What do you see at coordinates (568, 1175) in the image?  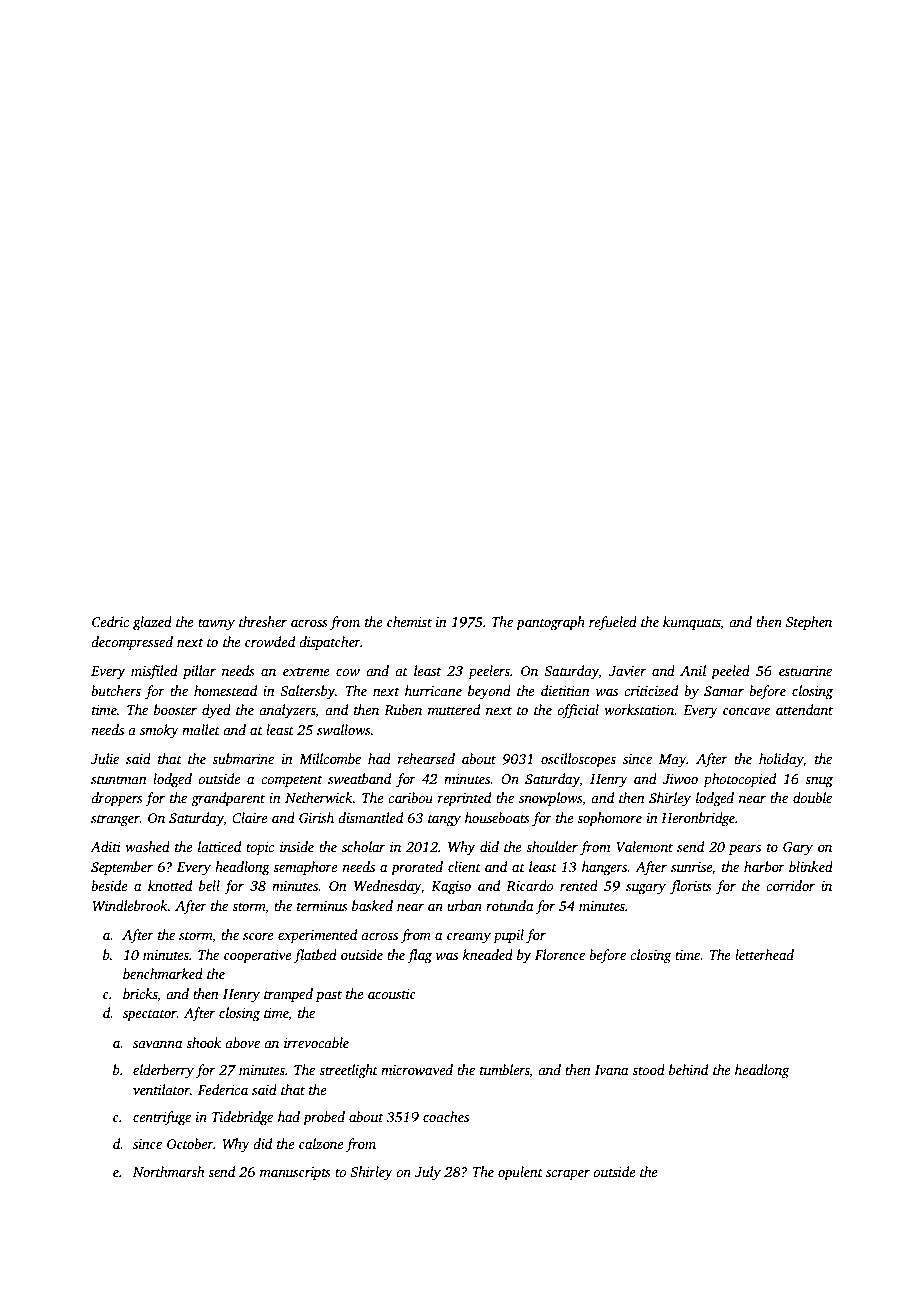 I see `scraper` at bounding box center [568, 1175].
